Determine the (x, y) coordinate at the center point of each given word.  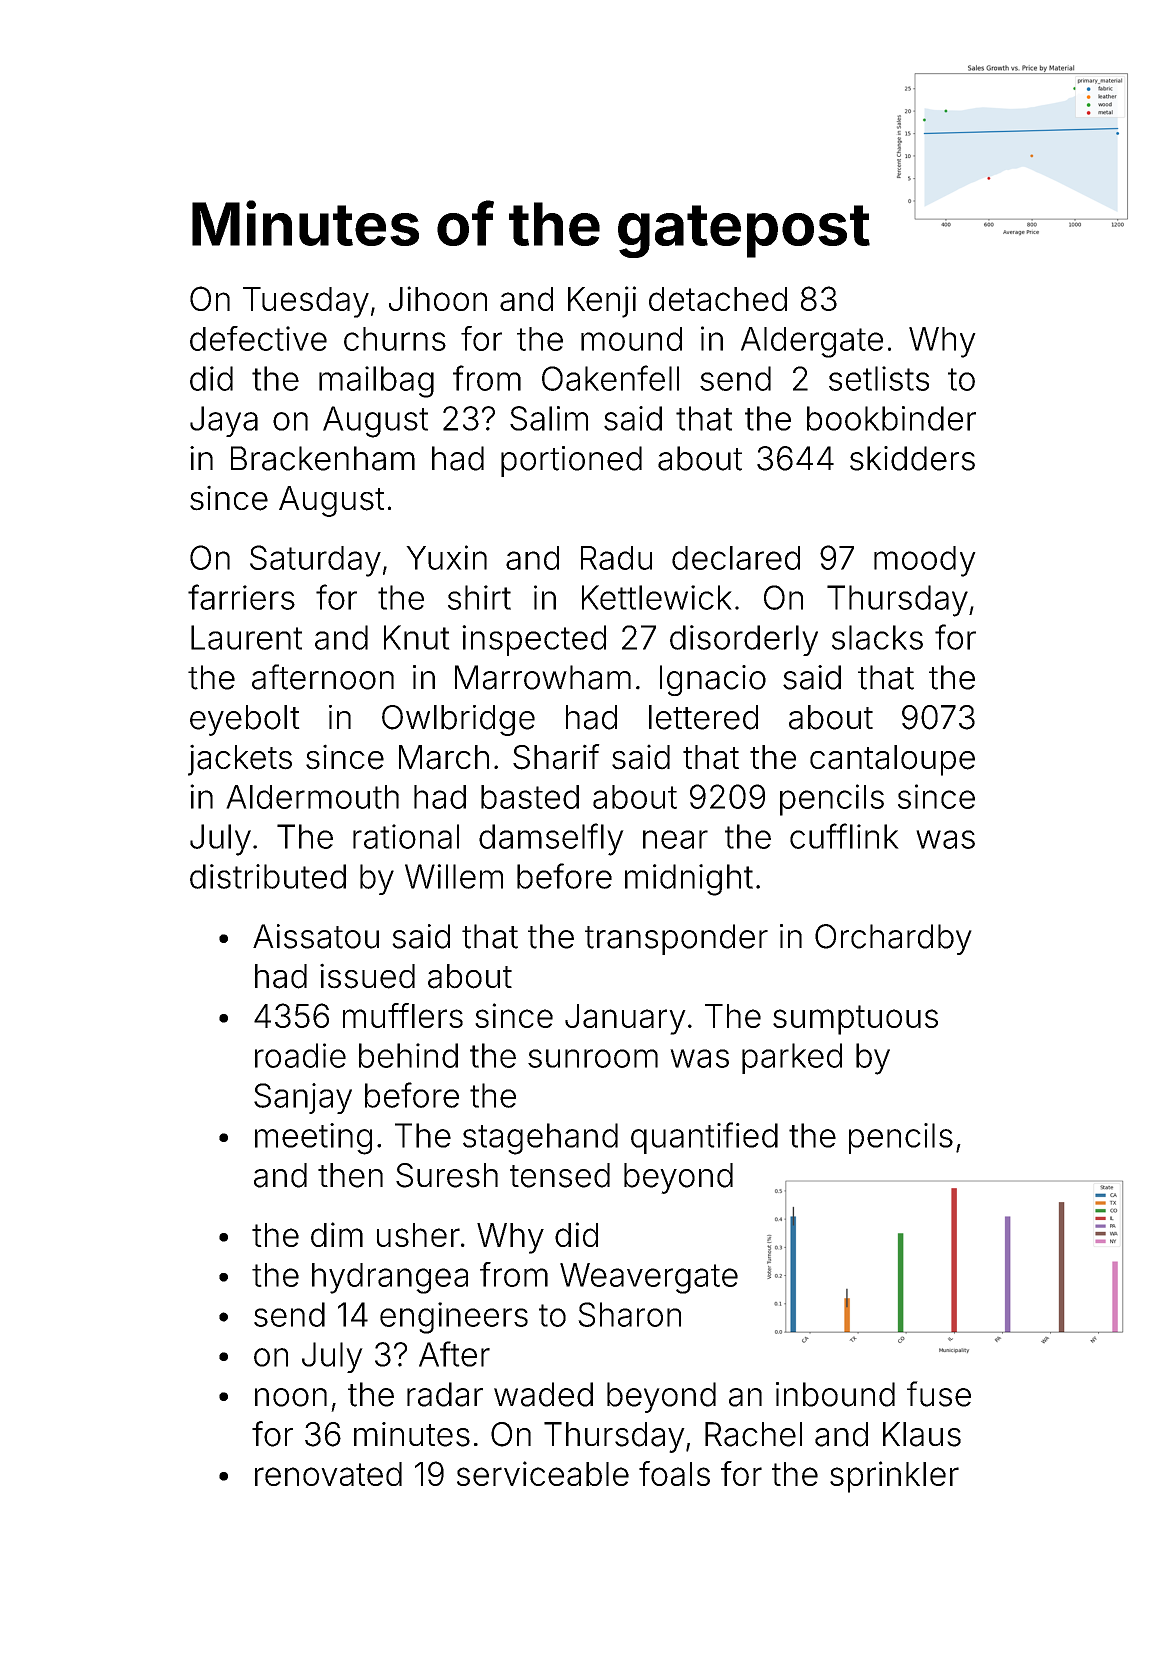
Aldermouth (312, 797)
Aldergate (812, 342)
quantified (704, 1138)
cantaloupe (892, 760)
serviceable (543, 1473)
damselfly (551, 839)
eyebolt (245, 720)
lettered (703, 717)
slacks (877, 637)
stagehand (540, 1139)
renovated (328, 1474)
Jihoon (438, 298)
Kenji (602, 302)
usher (418, 1235)
